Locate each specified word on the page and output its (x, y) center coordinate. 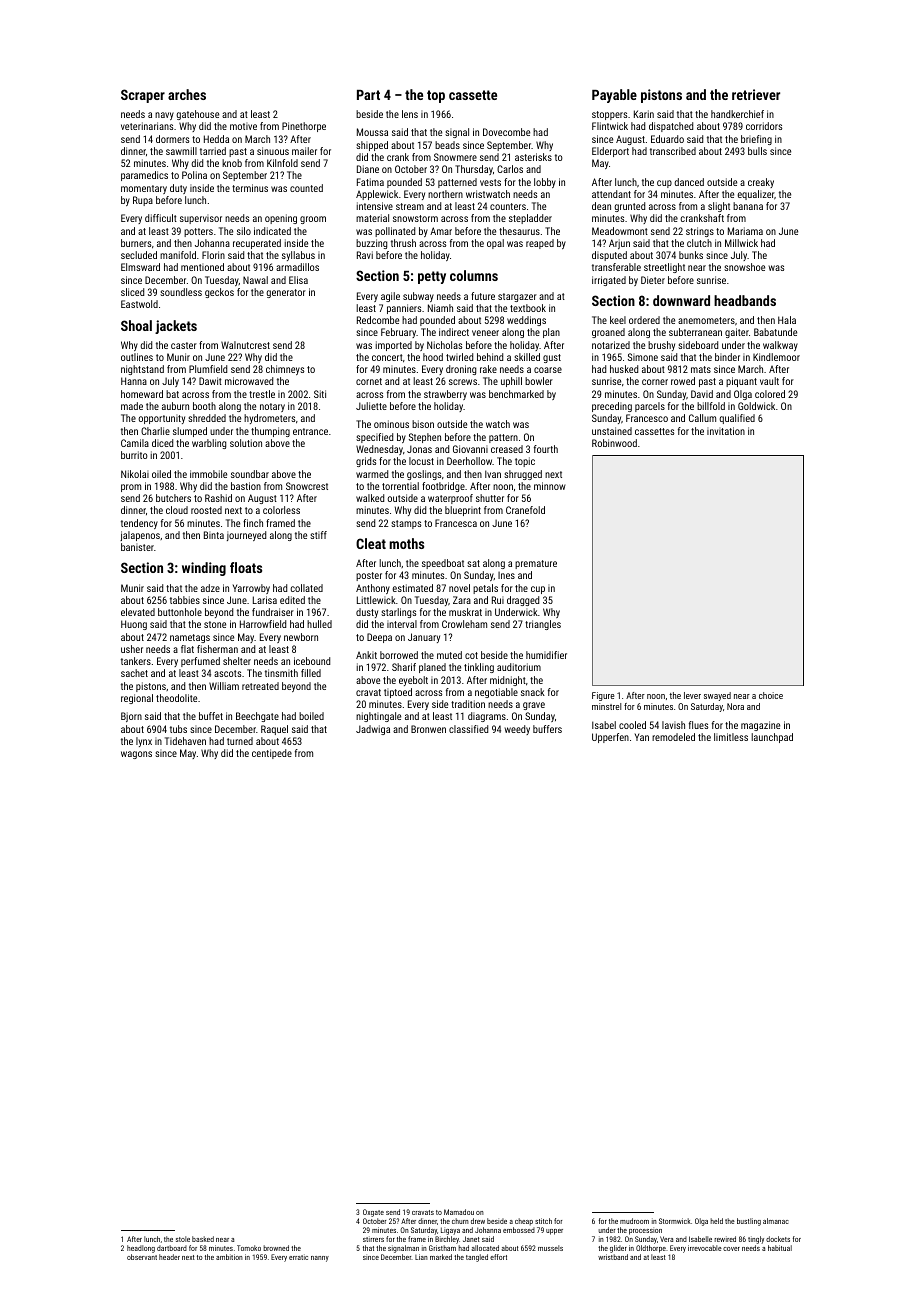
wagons (136, 755)
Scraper (143, 96)
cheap (524, 1222)
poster (369, 576)
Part (368, 95)
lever (692, 695)
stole (183, 1239)
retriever (756, 94)
